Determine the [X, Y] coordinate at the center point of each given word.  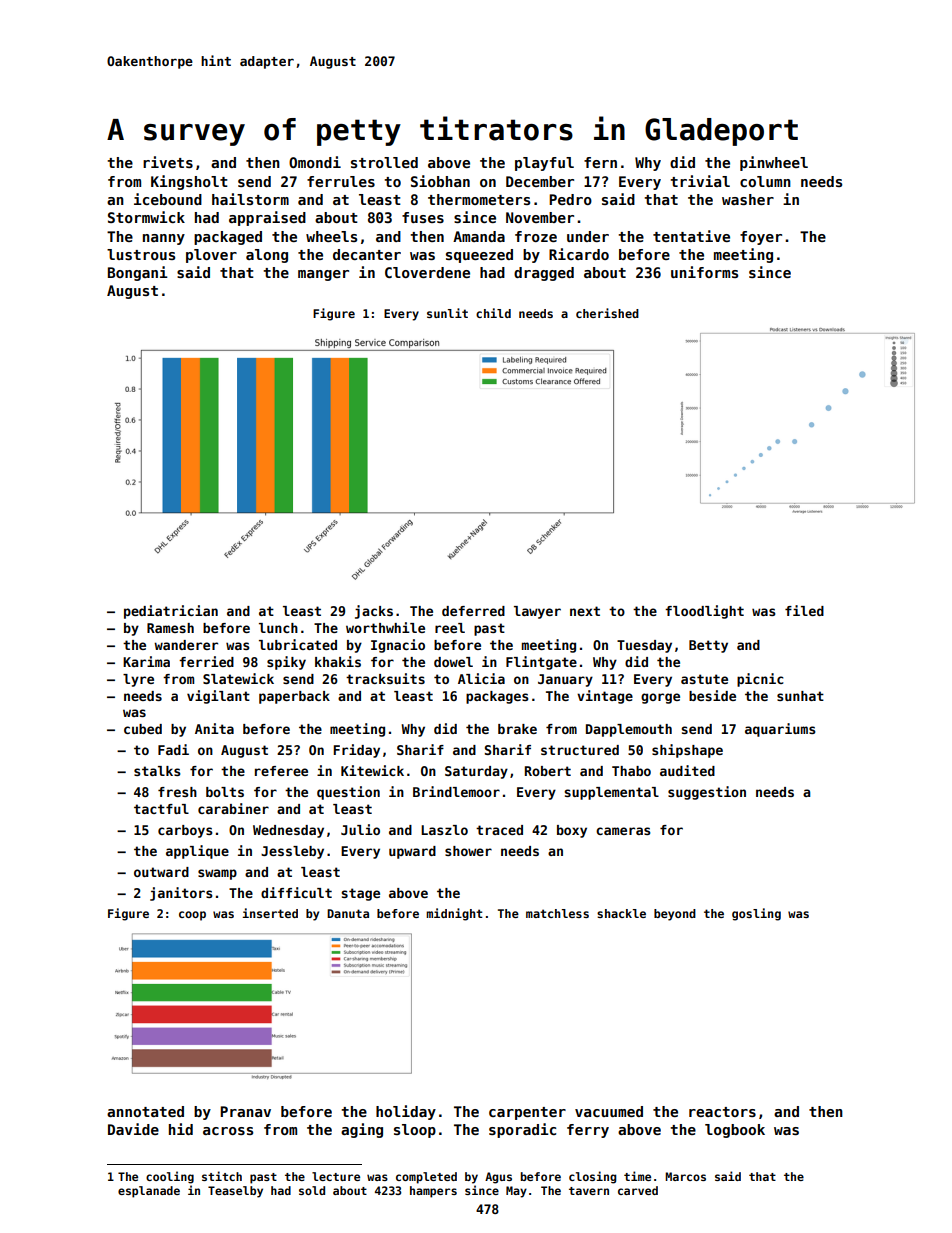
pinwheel [774, 163]
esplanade [149, 1192]
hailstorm [250, 199]
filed [804, 610]
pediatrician [171, 612]
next [585, 611]
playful [544, 164]
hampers [433, 1192]
